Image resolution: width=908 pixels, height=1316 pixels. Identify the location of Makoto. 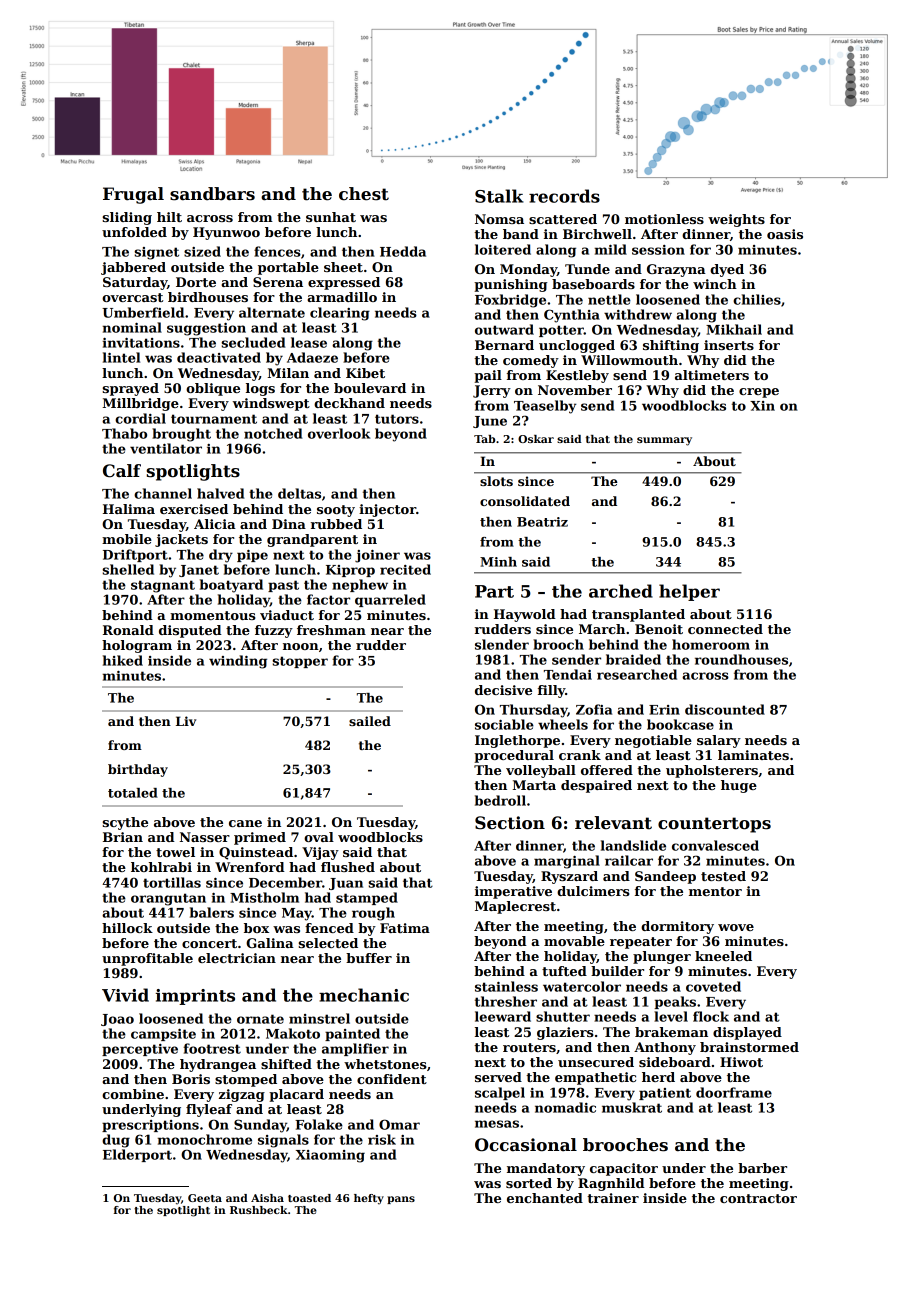
(293, 1033).
